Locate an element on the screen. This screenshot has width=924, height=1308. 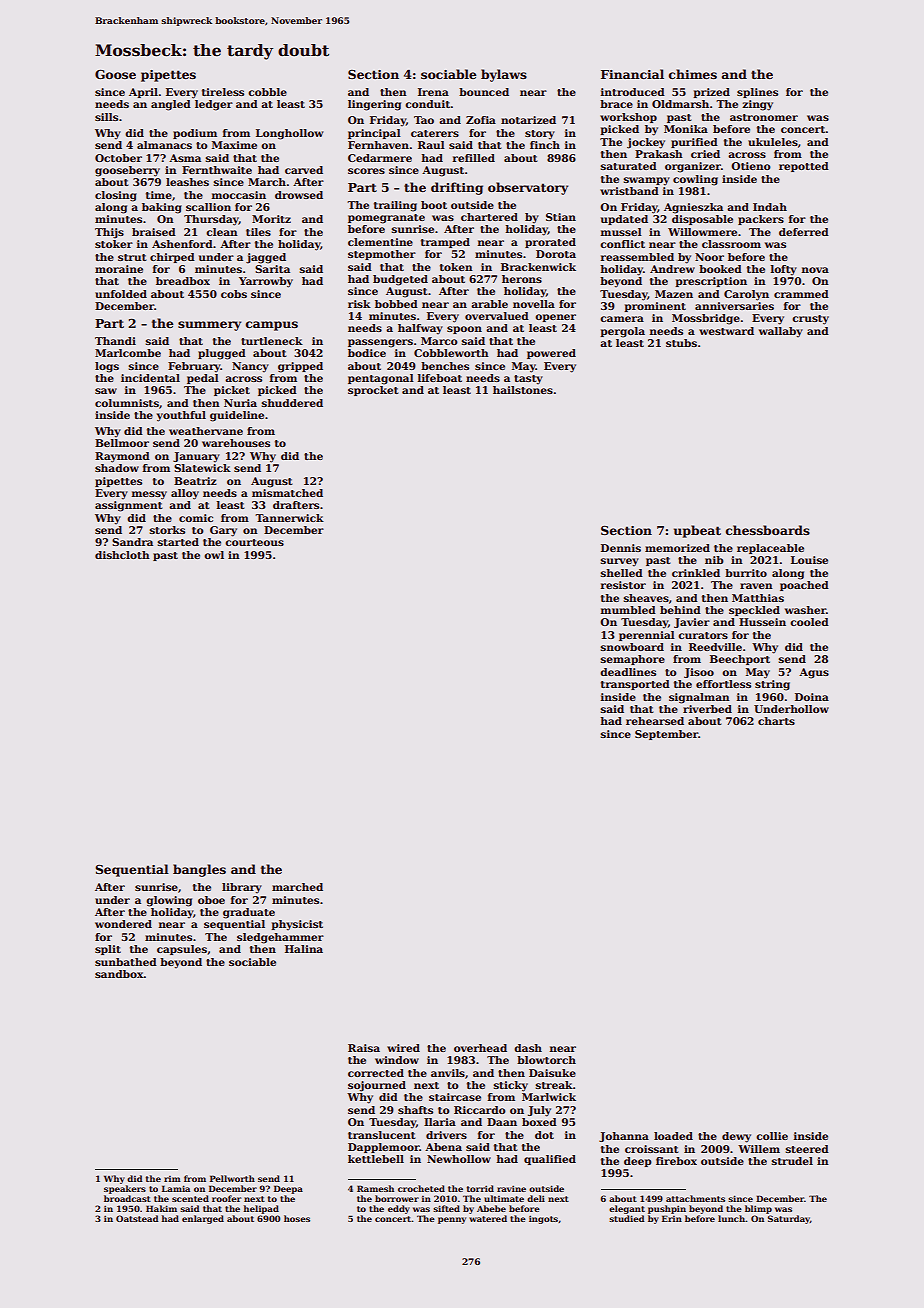
string is located at coordinates (772, 685).
